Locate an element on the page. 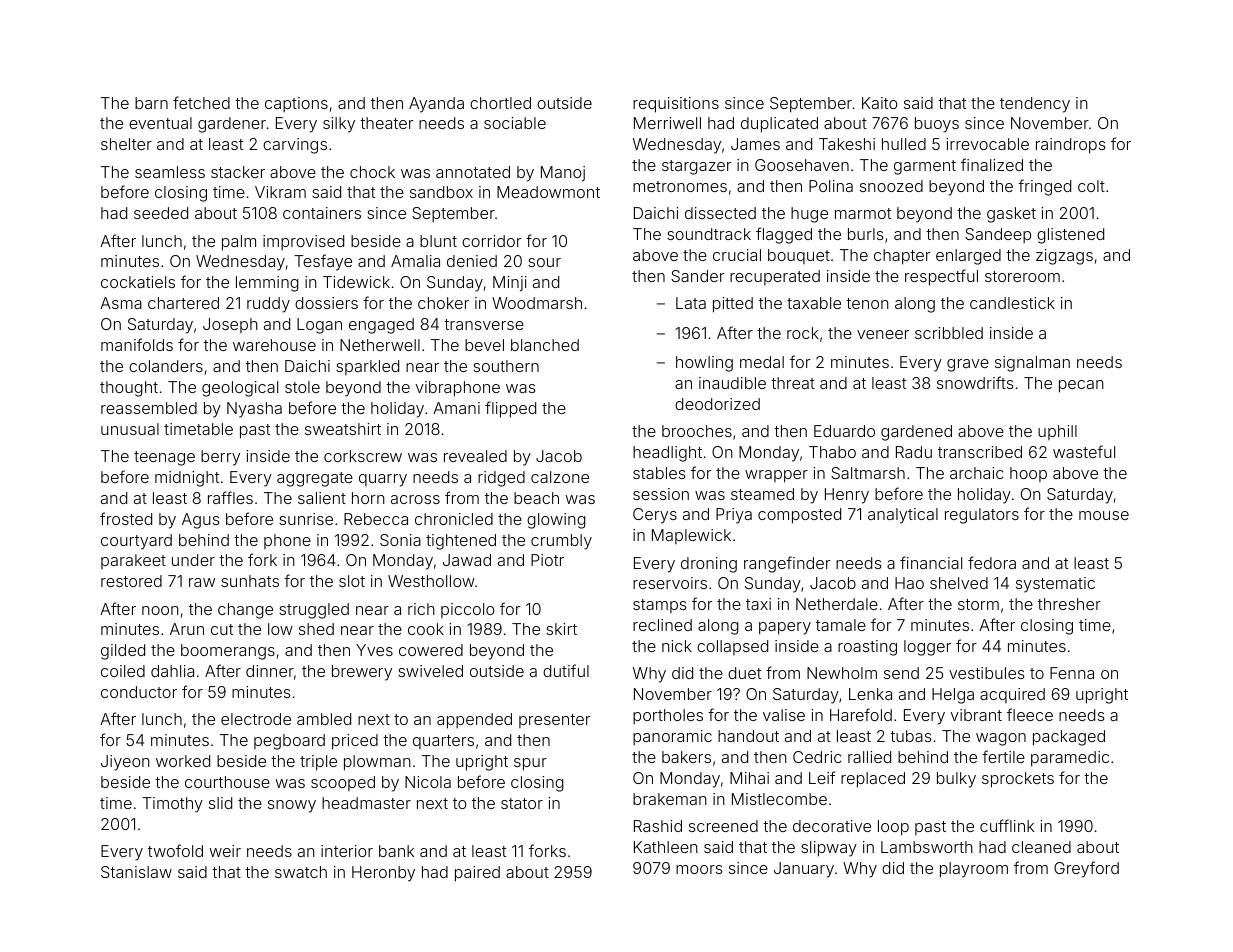 Image resolution: width=1233 pixels, height=952 pixels. seeded is located at coordinates (161, 213).
